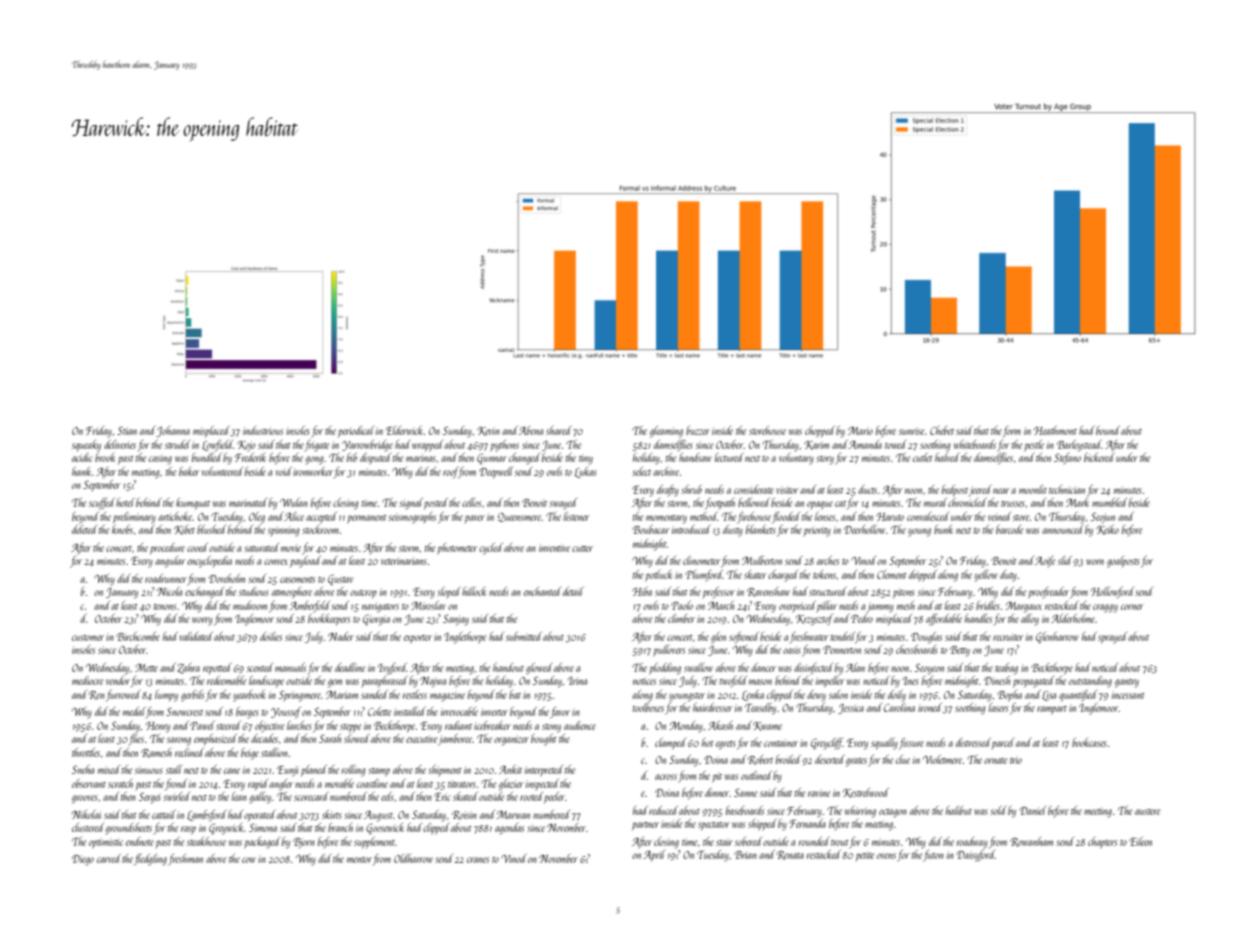 The image size is (1233, 952). I want to click on sobered, so click(748, 841).
